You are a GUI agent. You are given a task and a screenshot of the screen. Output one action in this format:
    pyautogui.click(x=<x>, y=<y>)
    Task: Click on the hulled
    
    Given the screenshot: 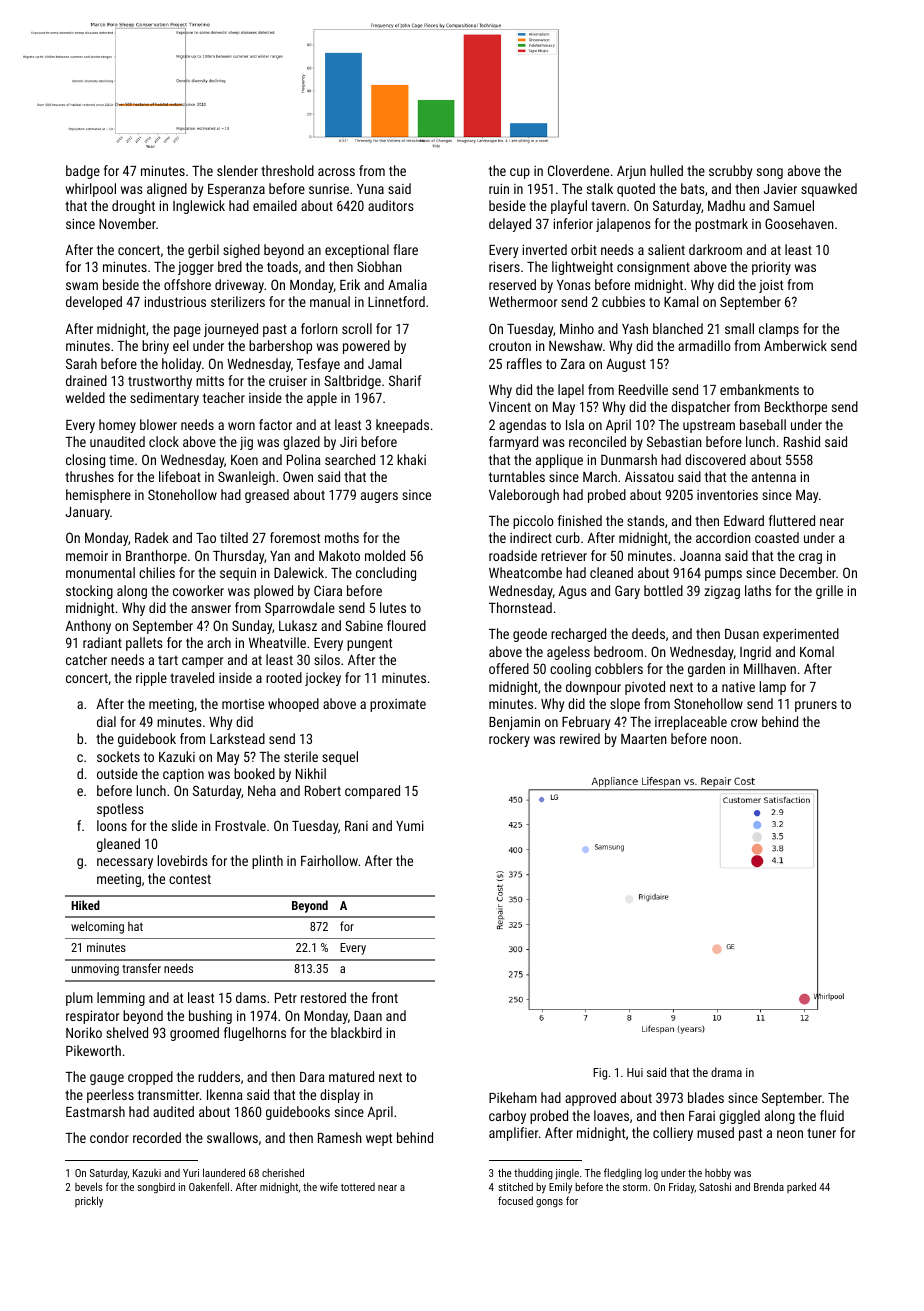 What is the action you would take?
    pyautogui.click(x=666, y=170)
